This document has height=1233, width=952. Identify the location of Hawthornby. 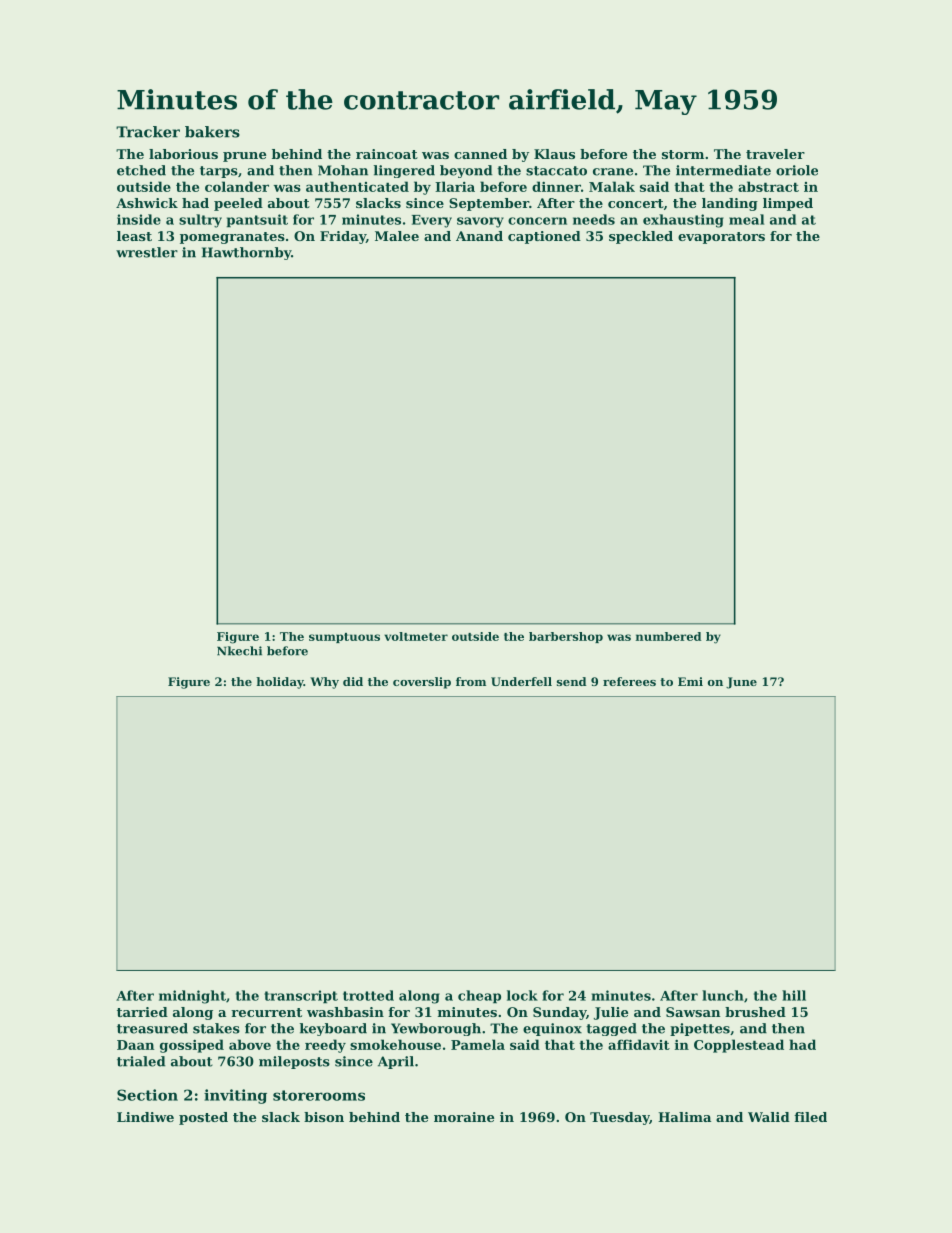
(246, 253).
